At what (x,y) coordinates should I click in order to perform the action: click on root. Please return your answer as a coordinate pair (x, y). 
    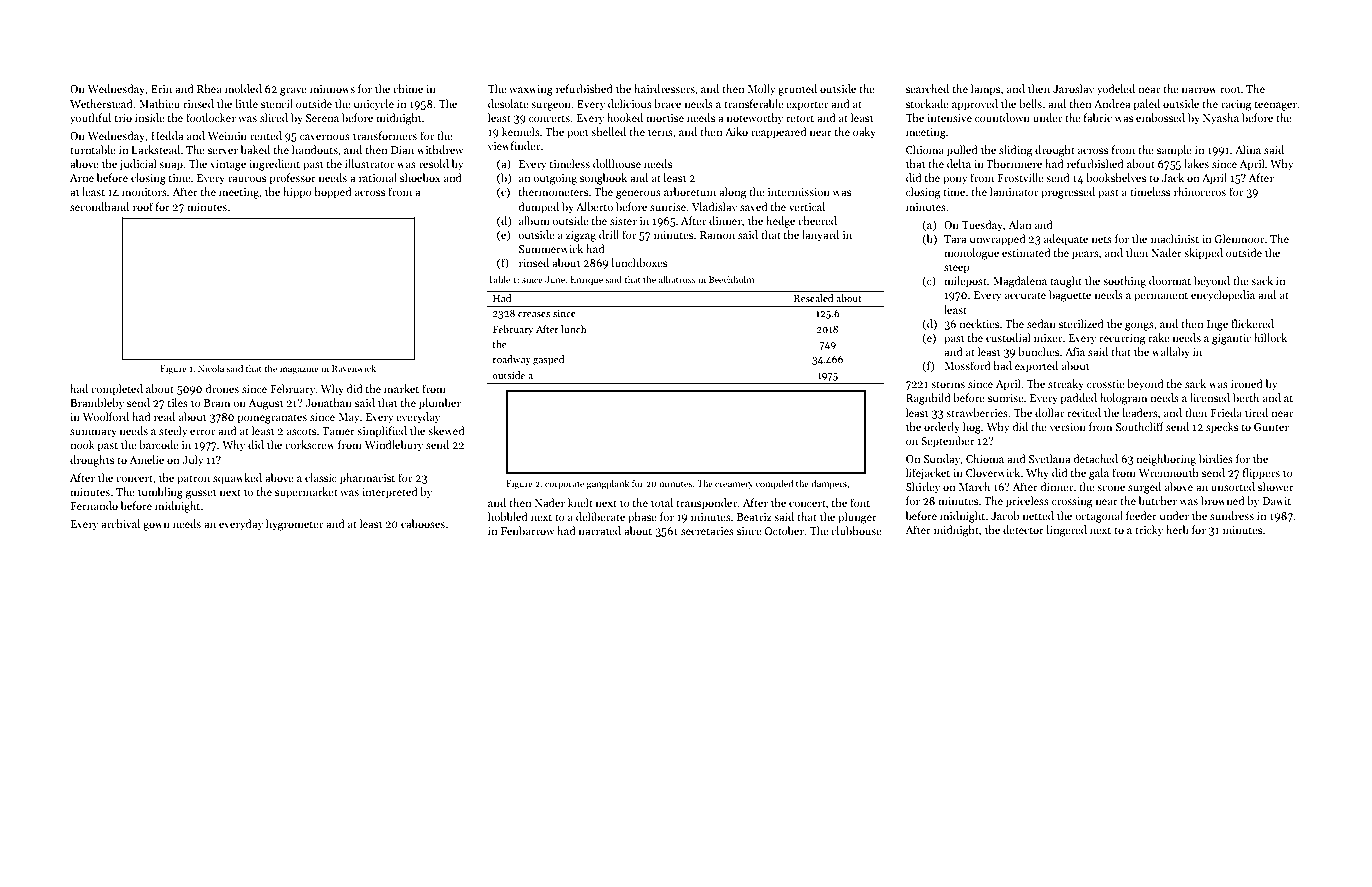
    Looking at the image, I should click on (1230, 89).
